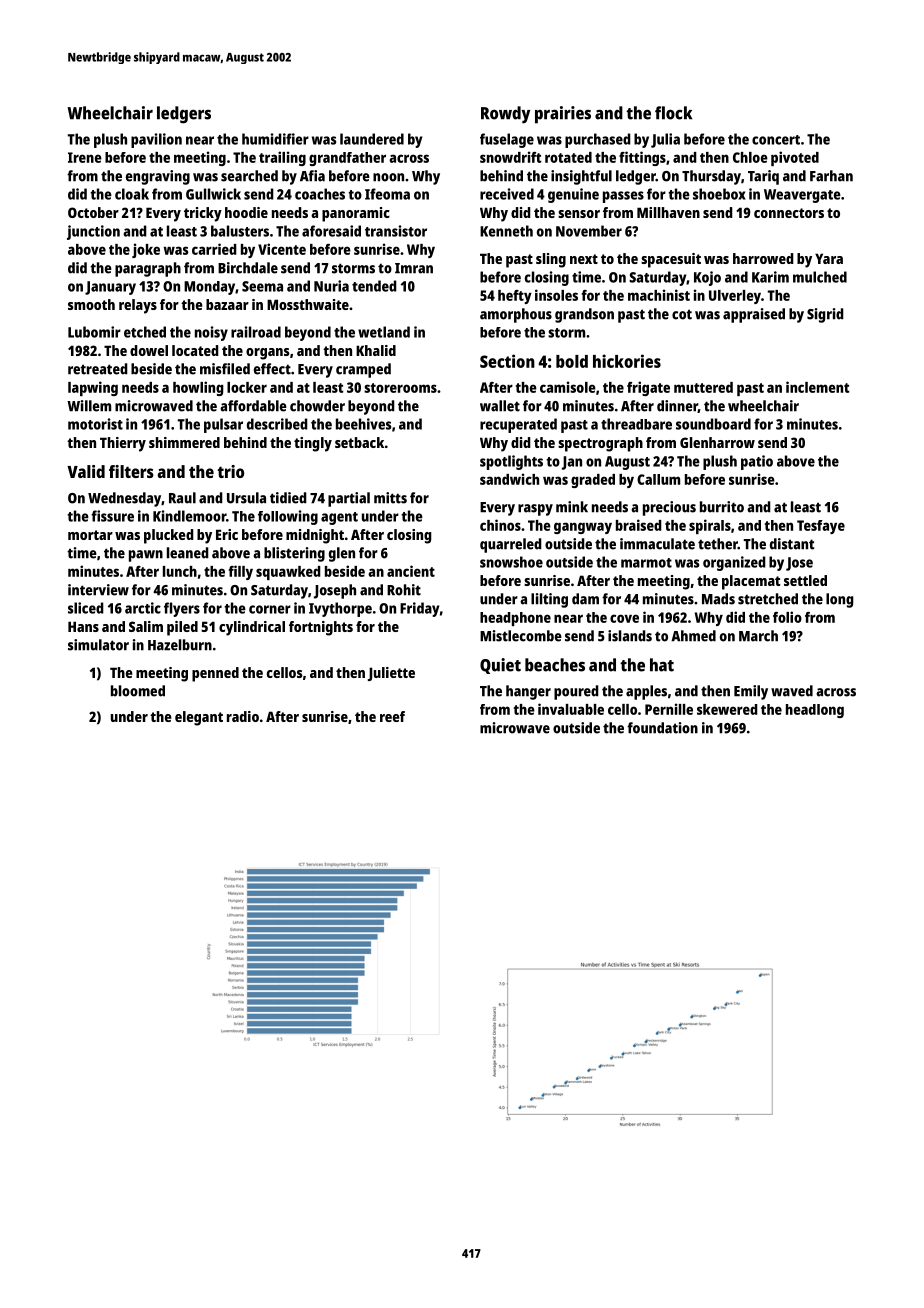 This screenshot has width=924, height=1308. I want to click on next, so click(584, 259).
